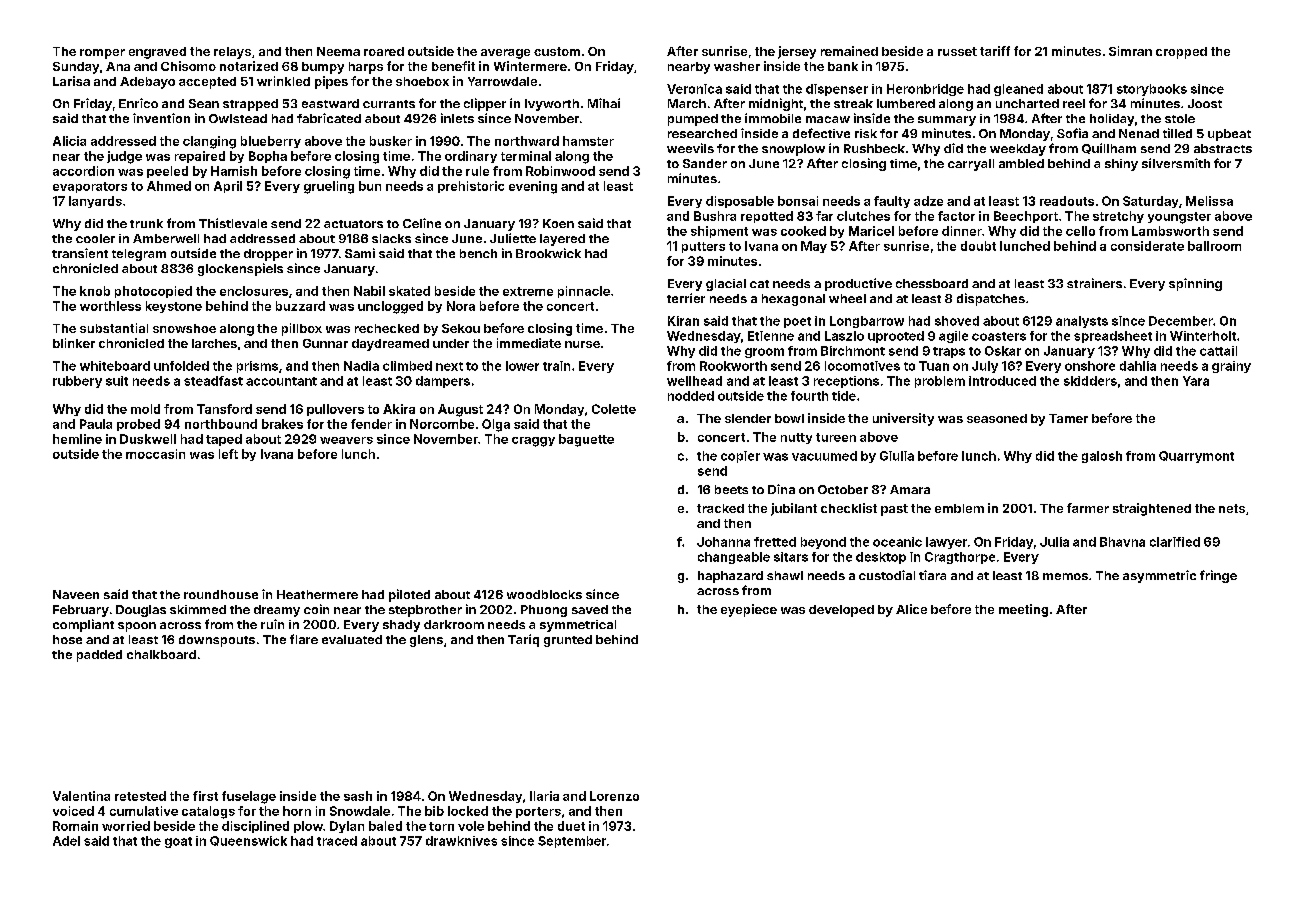 The width and height of the screenshot is (1308, 924). Describe the element at coordinates (797, 52) in the screenshot. I see `jersey` at that location.
